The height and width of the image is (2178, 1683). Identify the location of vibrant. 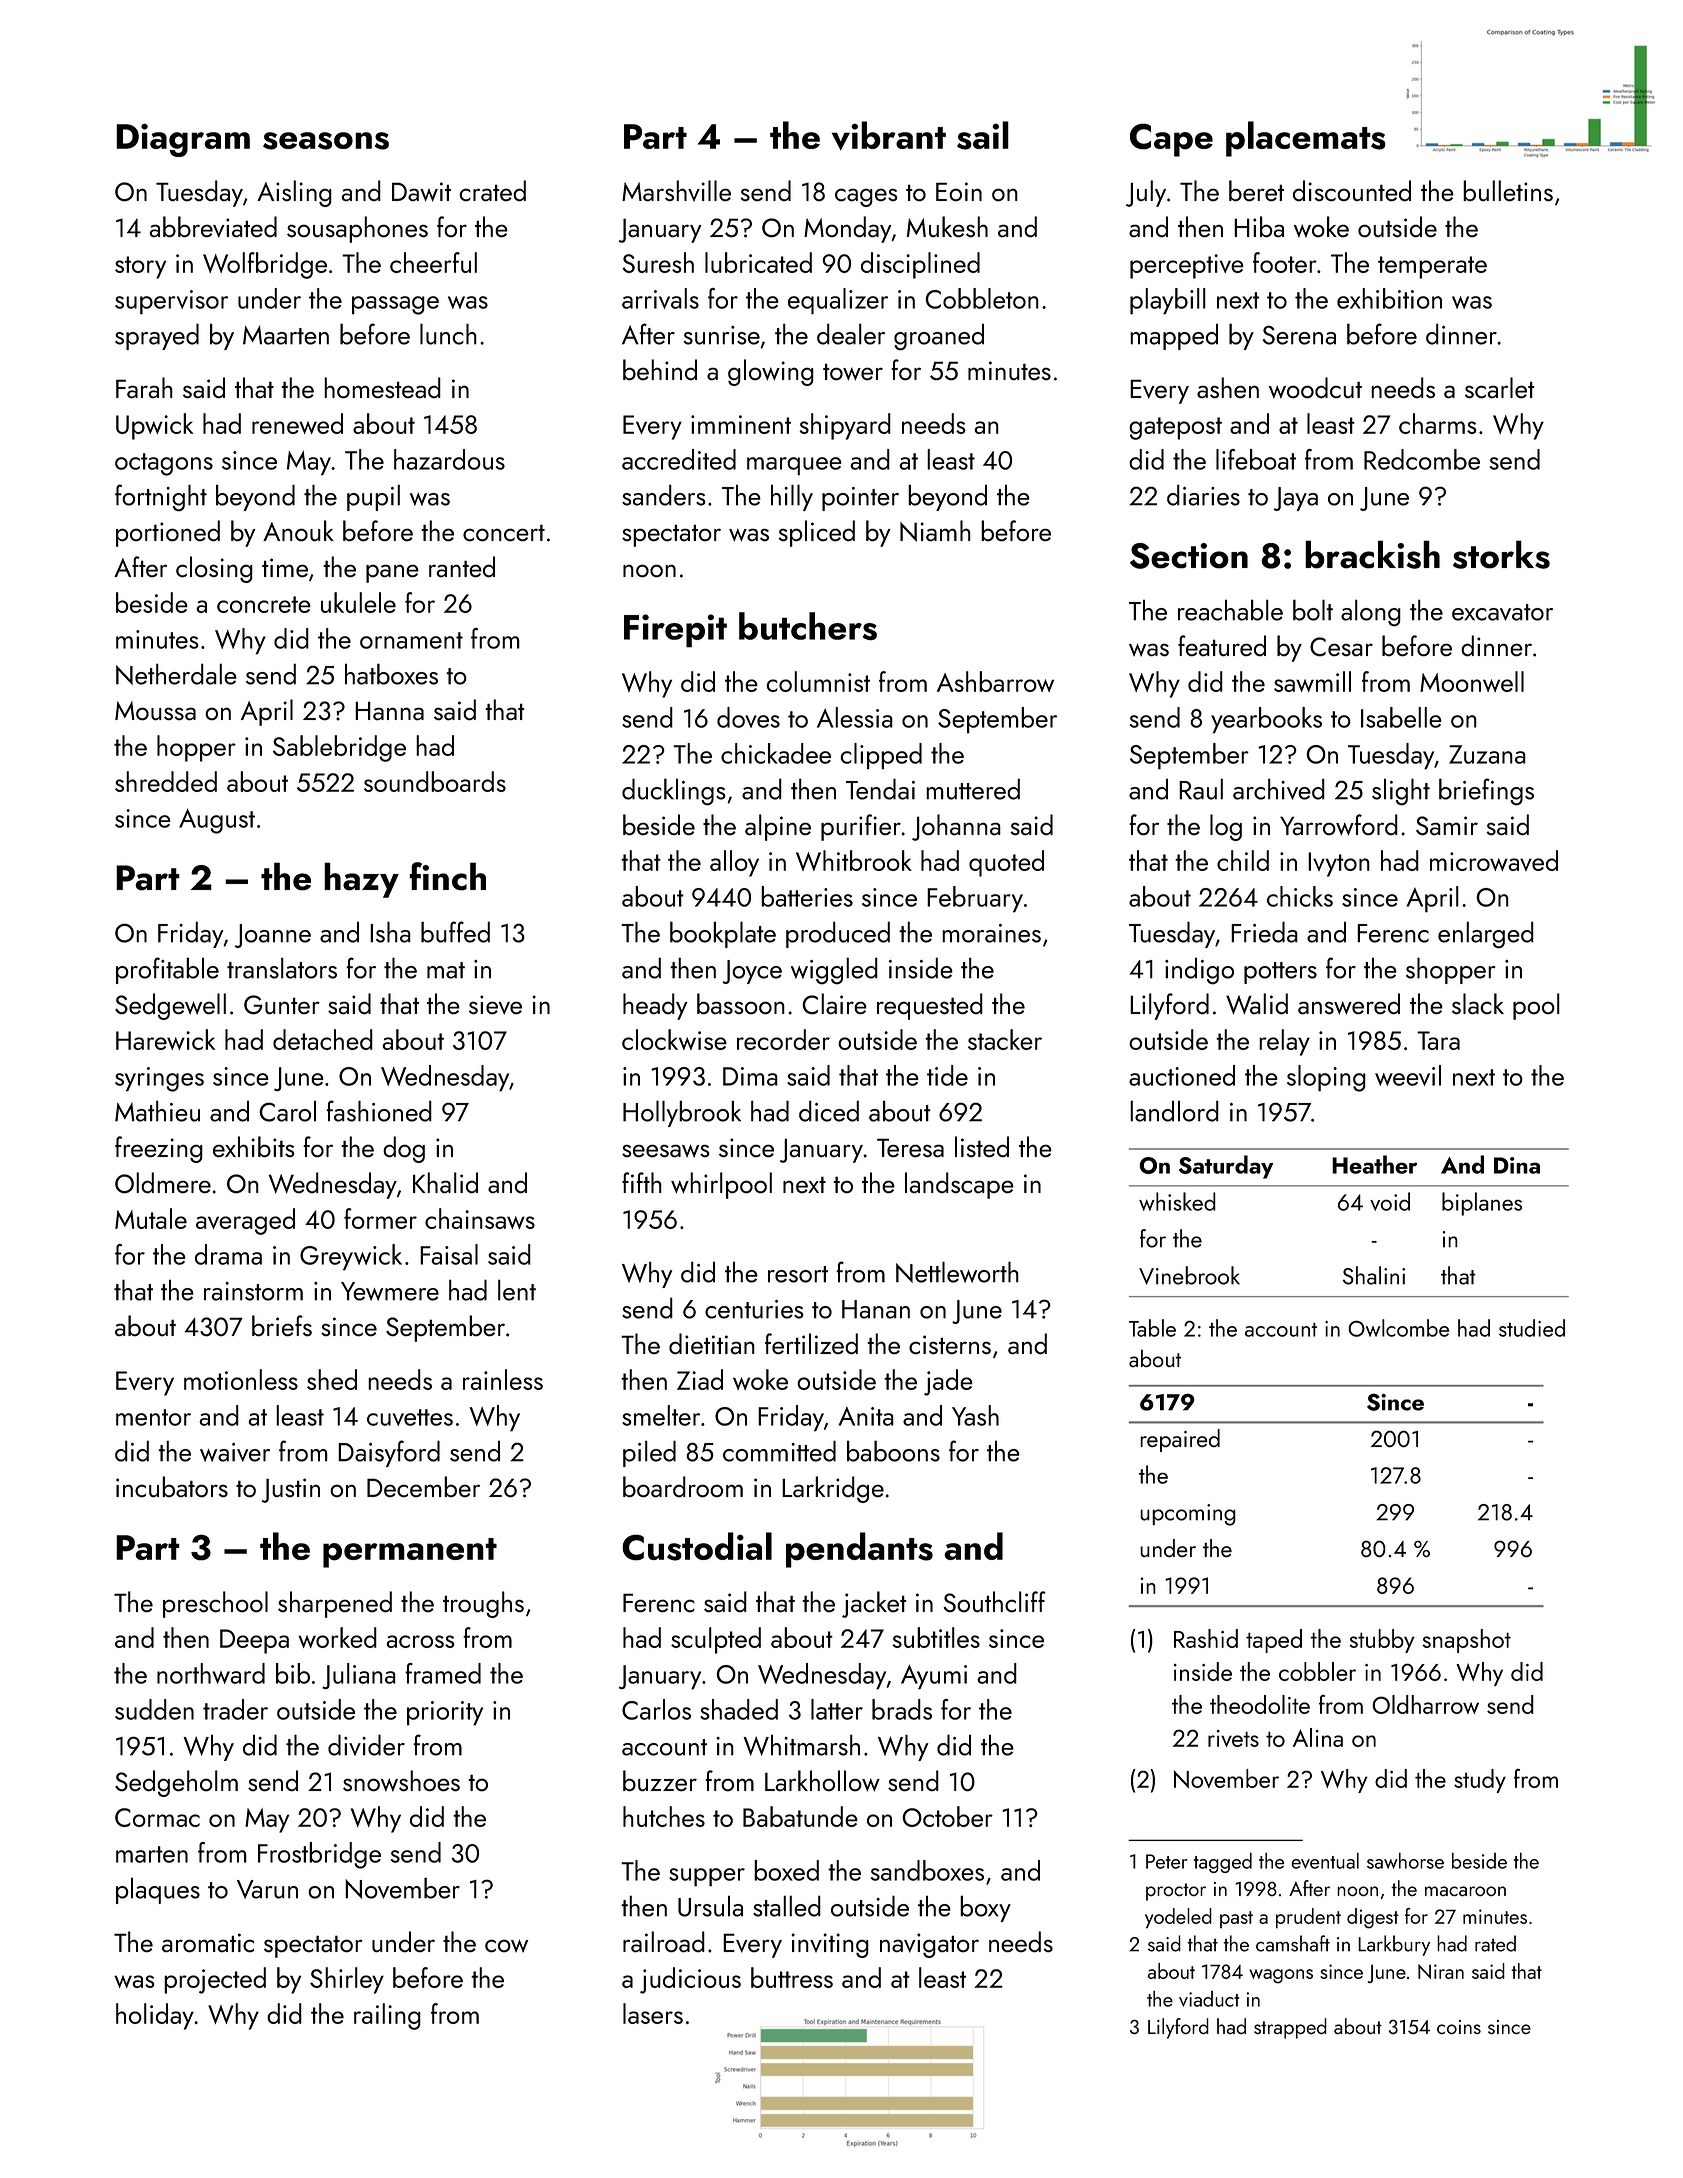
(889, 135).
